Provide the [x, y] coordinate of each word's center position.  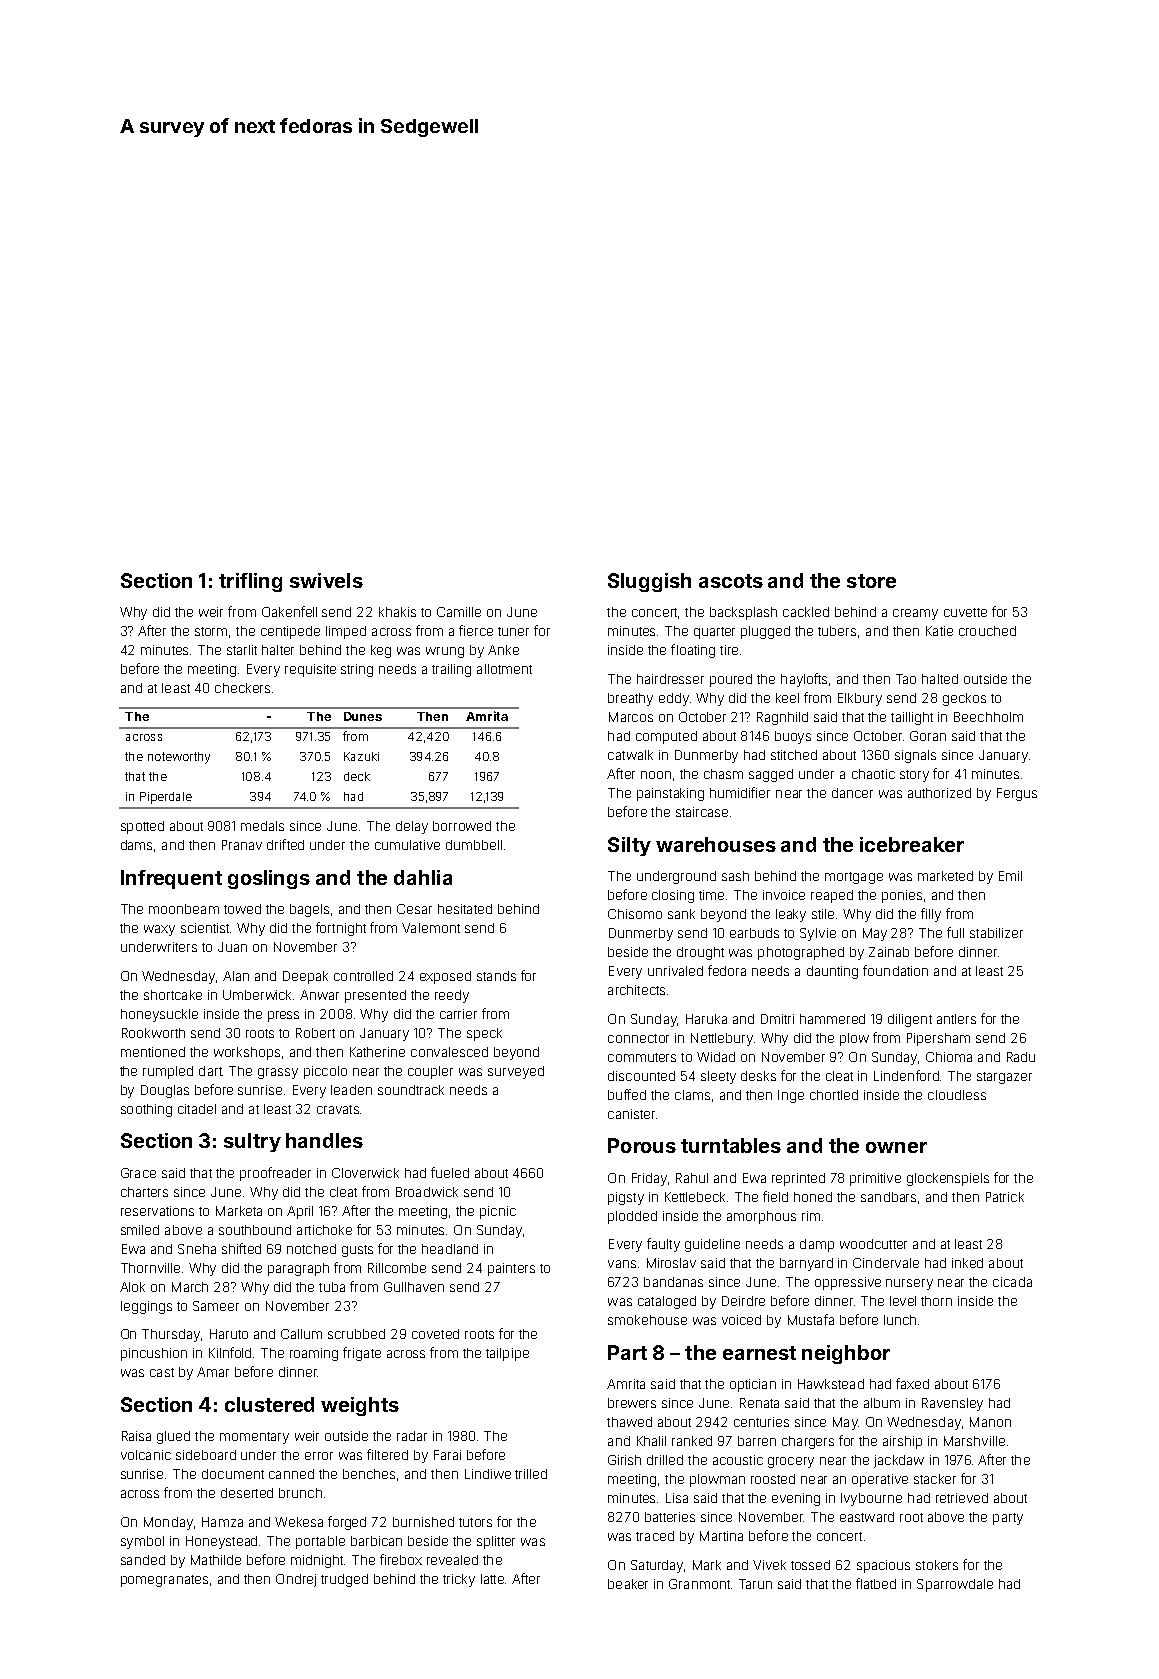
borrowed [462, 826]
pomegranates [164, 1581]
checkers [242, 688]
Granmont [699, 1584]
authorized [939, 793]
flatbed [876, 1583]
